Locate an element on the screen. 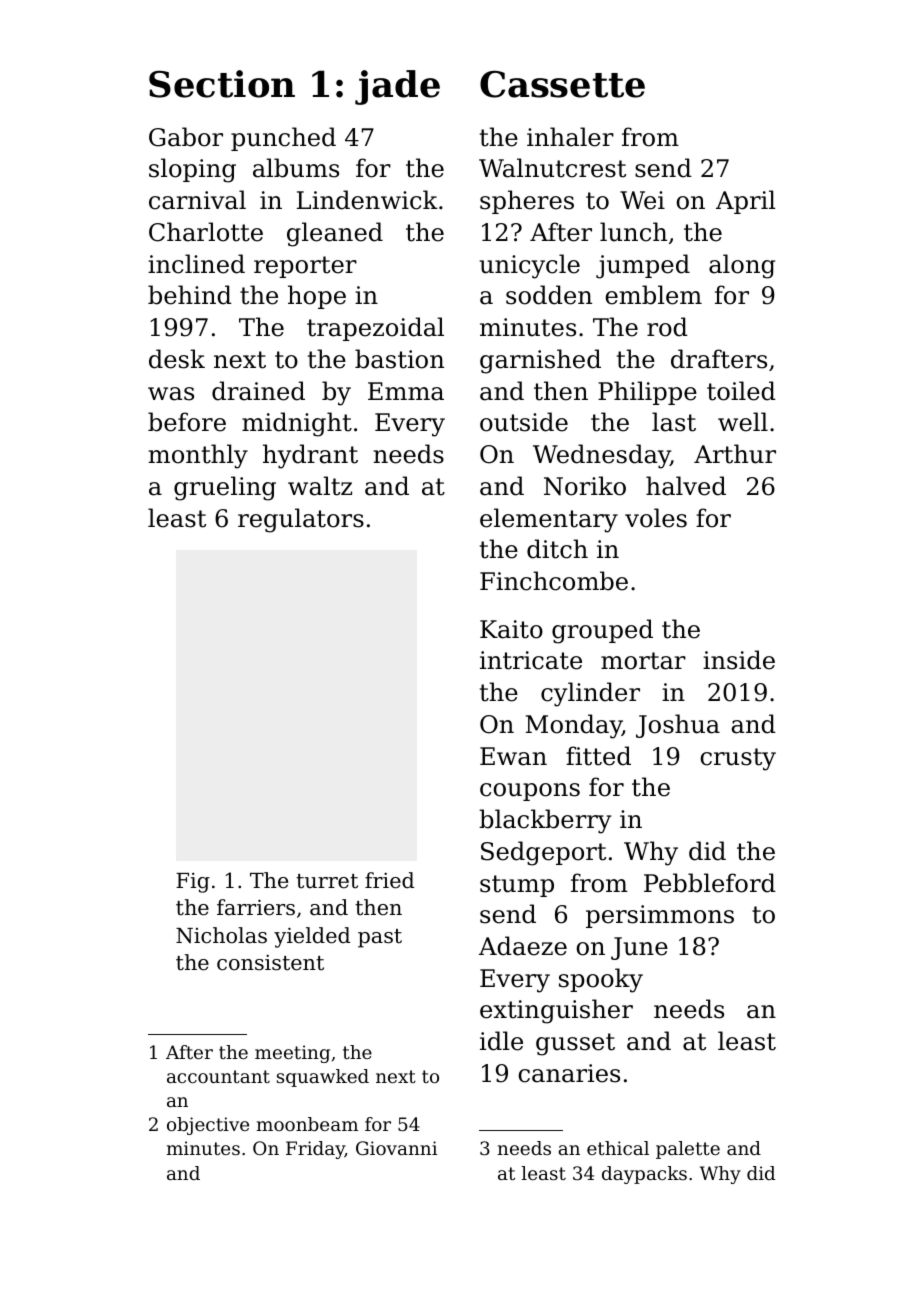 This screenshot has width=924, height=1311. jade is located at coordinates (397, 87).
